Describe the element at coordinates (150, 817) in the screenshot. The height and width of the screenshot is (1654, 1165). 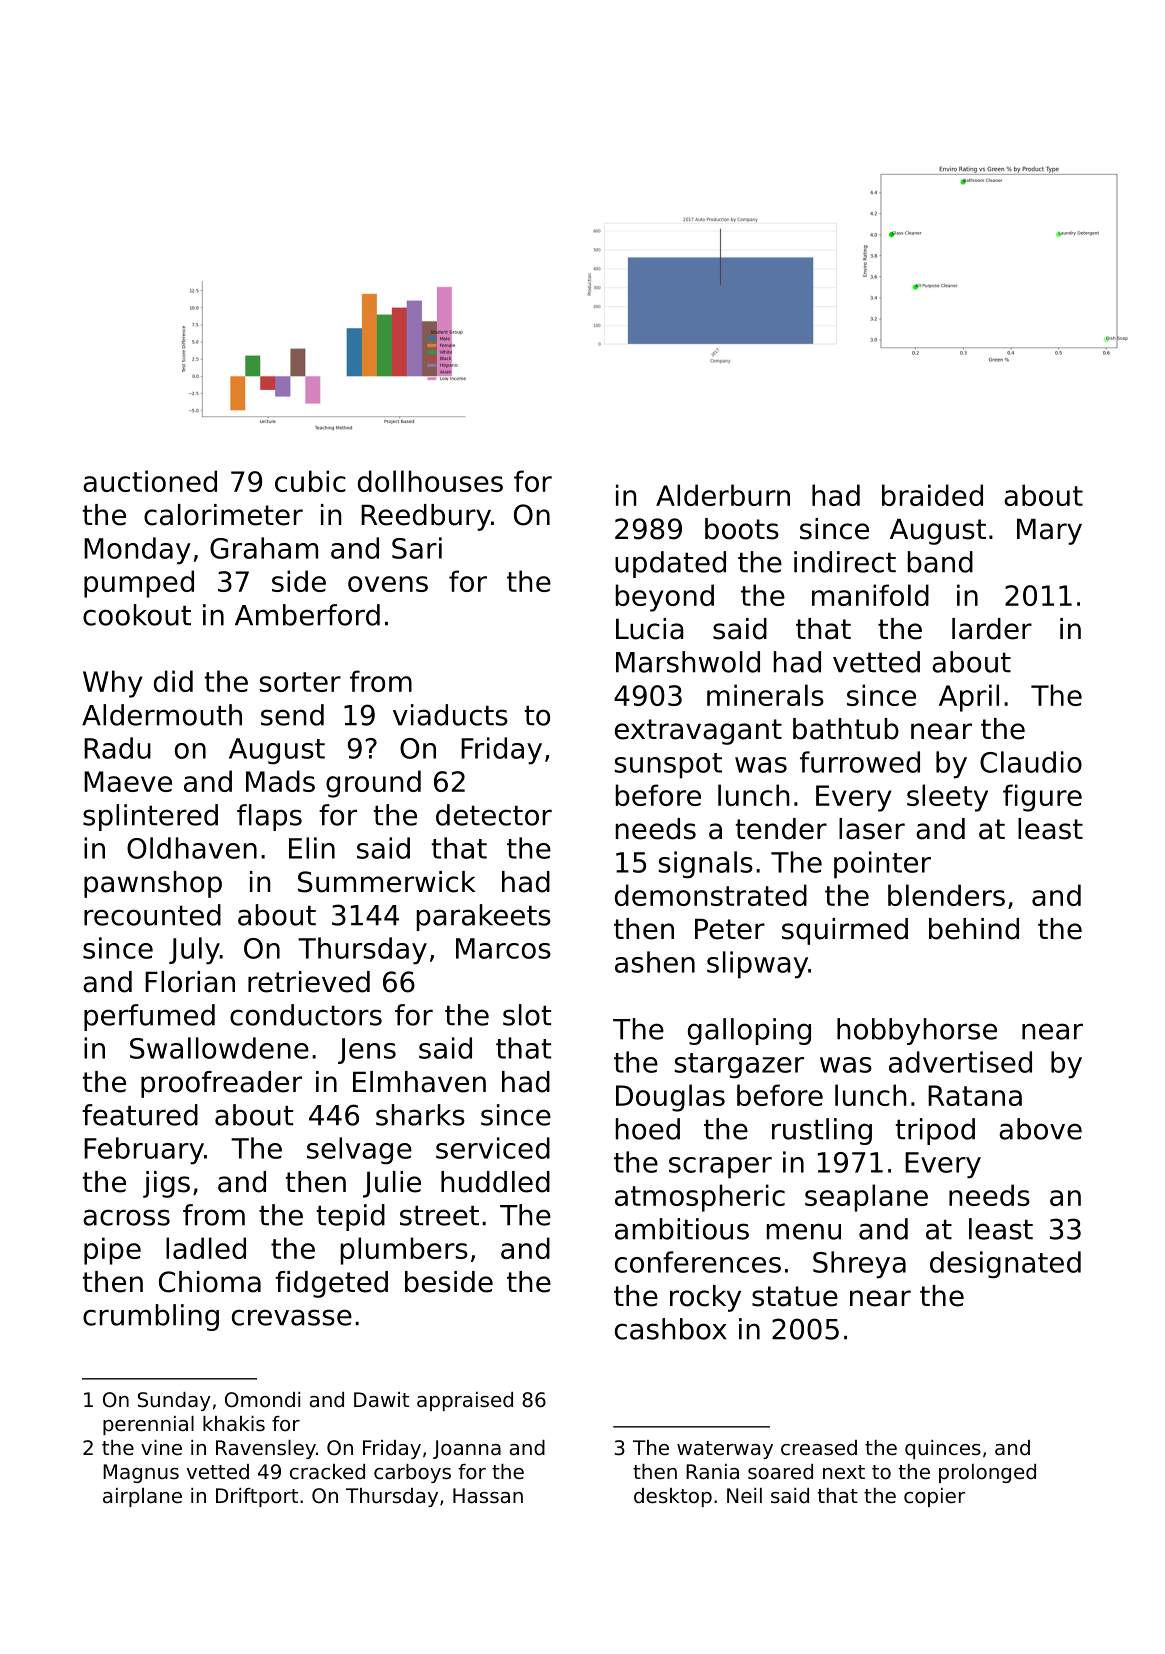
I see `splintered` at that location.
